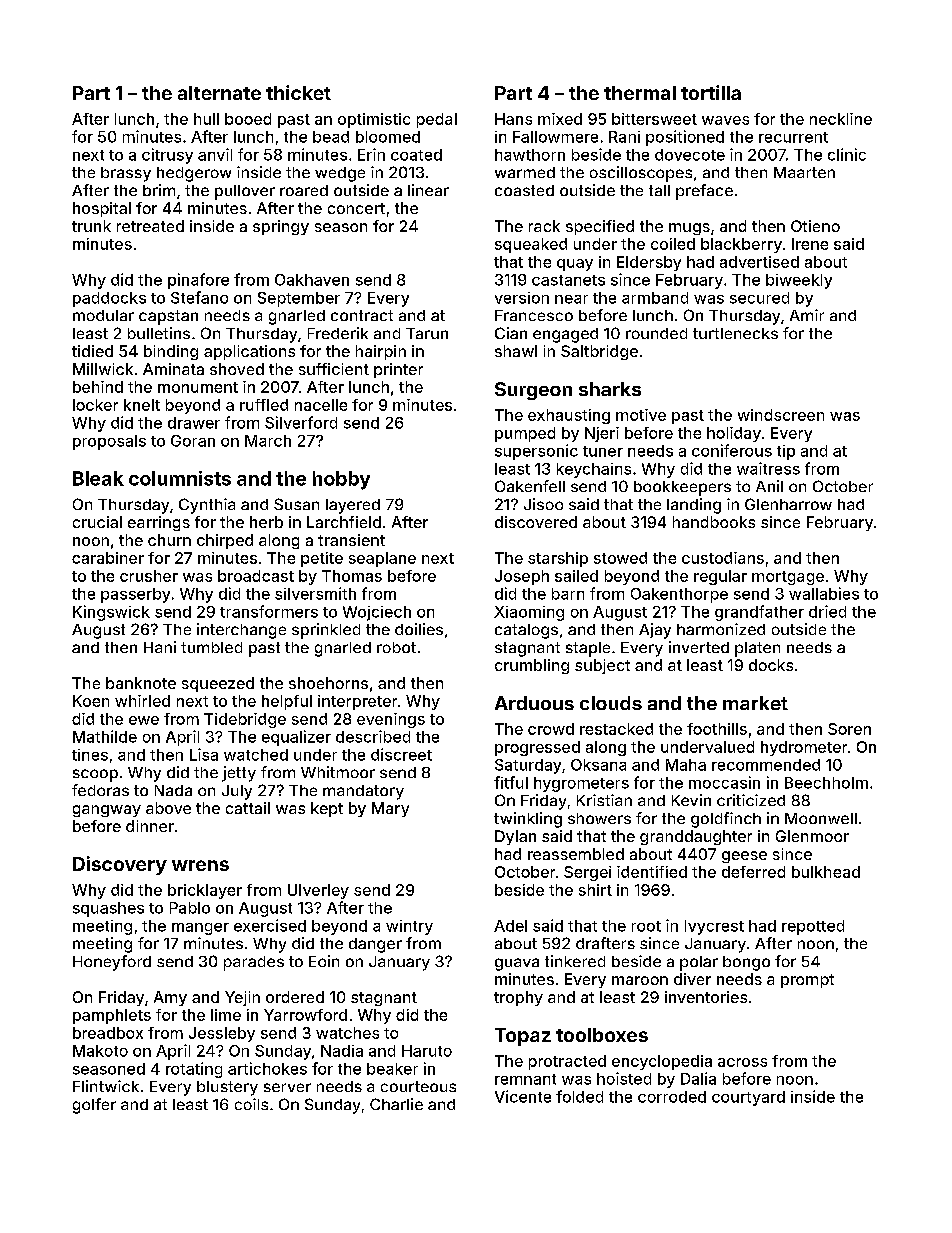 The image size is (952, 1233). What do you see at coordinates (711, 92) in the screenshot?
I see `tortilla` at bounding box center [711, 92].
